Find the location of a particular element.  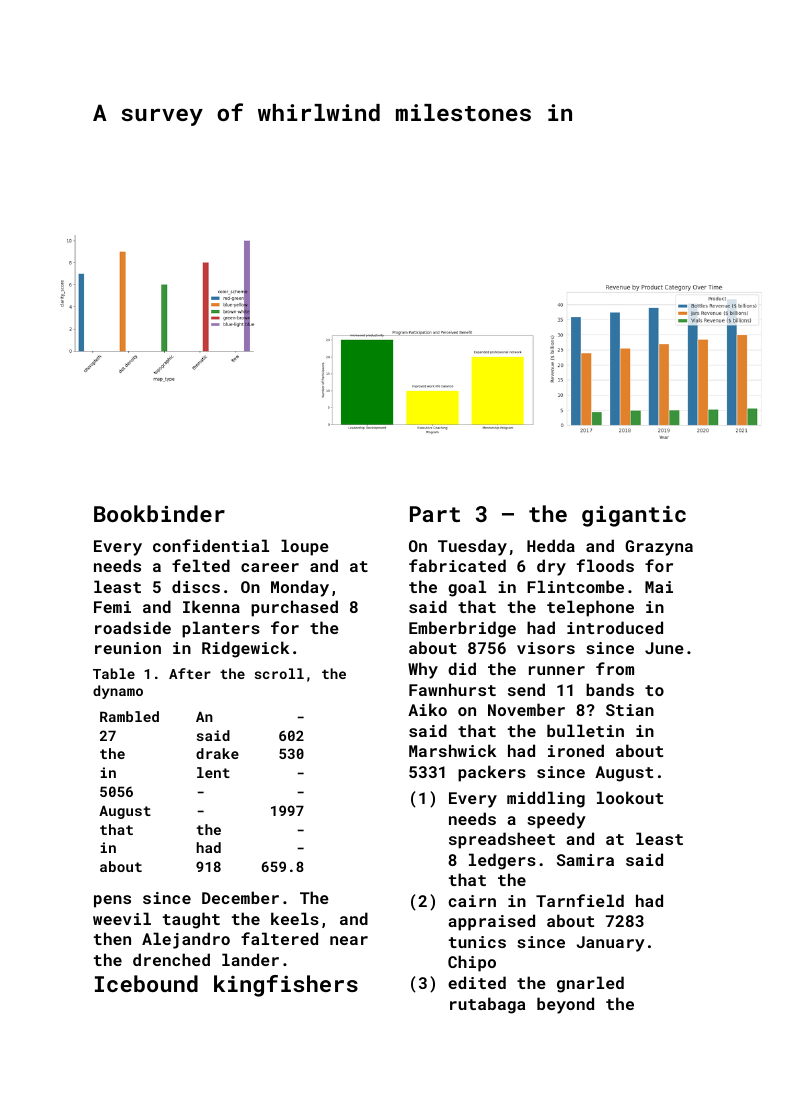

loupe is located at coordinates (305, 547).
